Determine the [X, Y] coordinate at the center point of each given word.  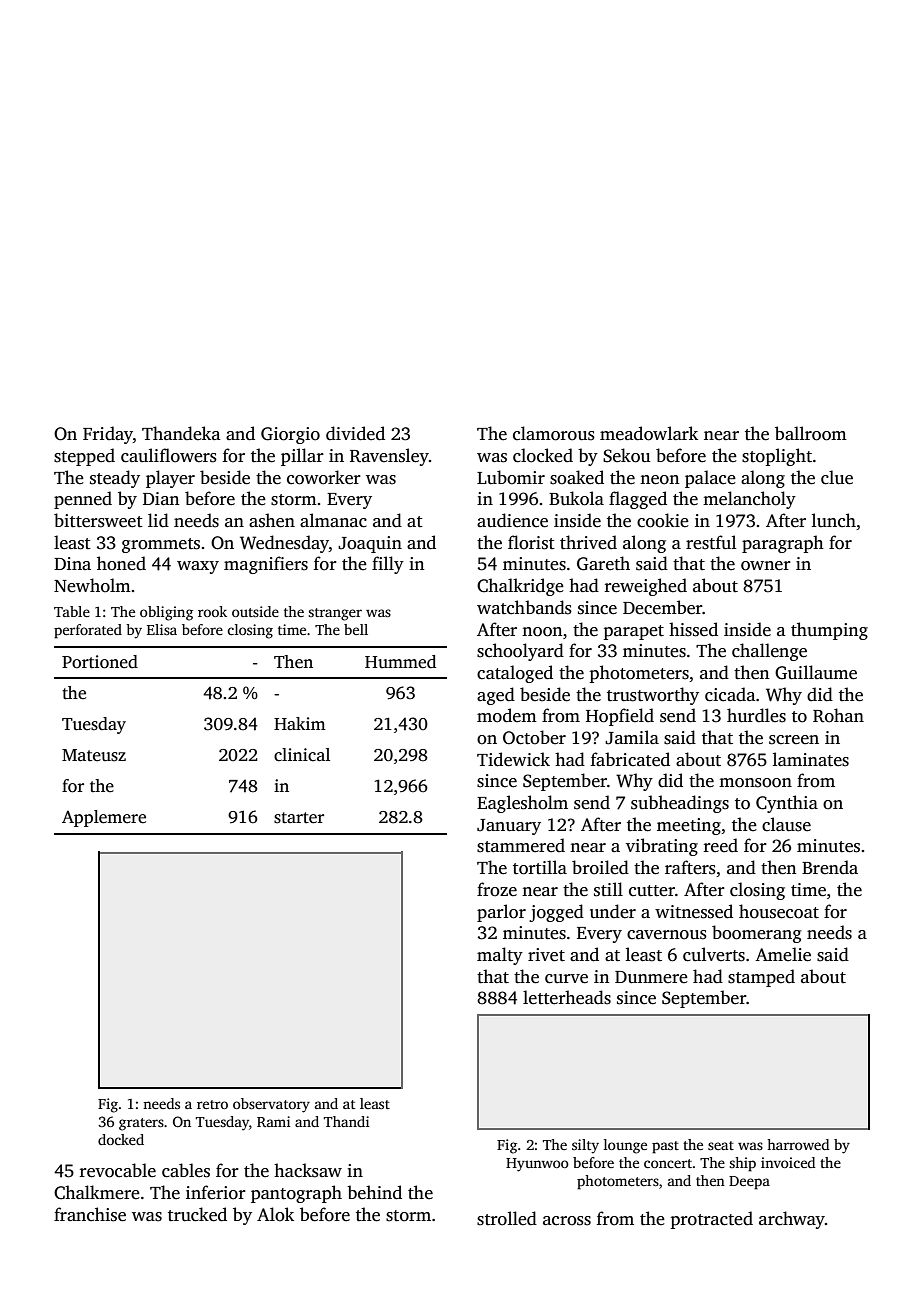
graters [141, 1124]
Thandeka [181, 433]
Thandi [347, 1121]
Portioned [100, 662]
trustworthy [653, 696]
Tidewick [513, 759]
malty [500, 956]
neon [659, 480]
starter [299, 818]
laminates [811, 759]
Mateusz [94, 755]
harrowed [798, 1144]
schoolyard [520, 652]
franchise [90, 1214]
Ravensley [389, 457]
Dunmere [651, 977]
